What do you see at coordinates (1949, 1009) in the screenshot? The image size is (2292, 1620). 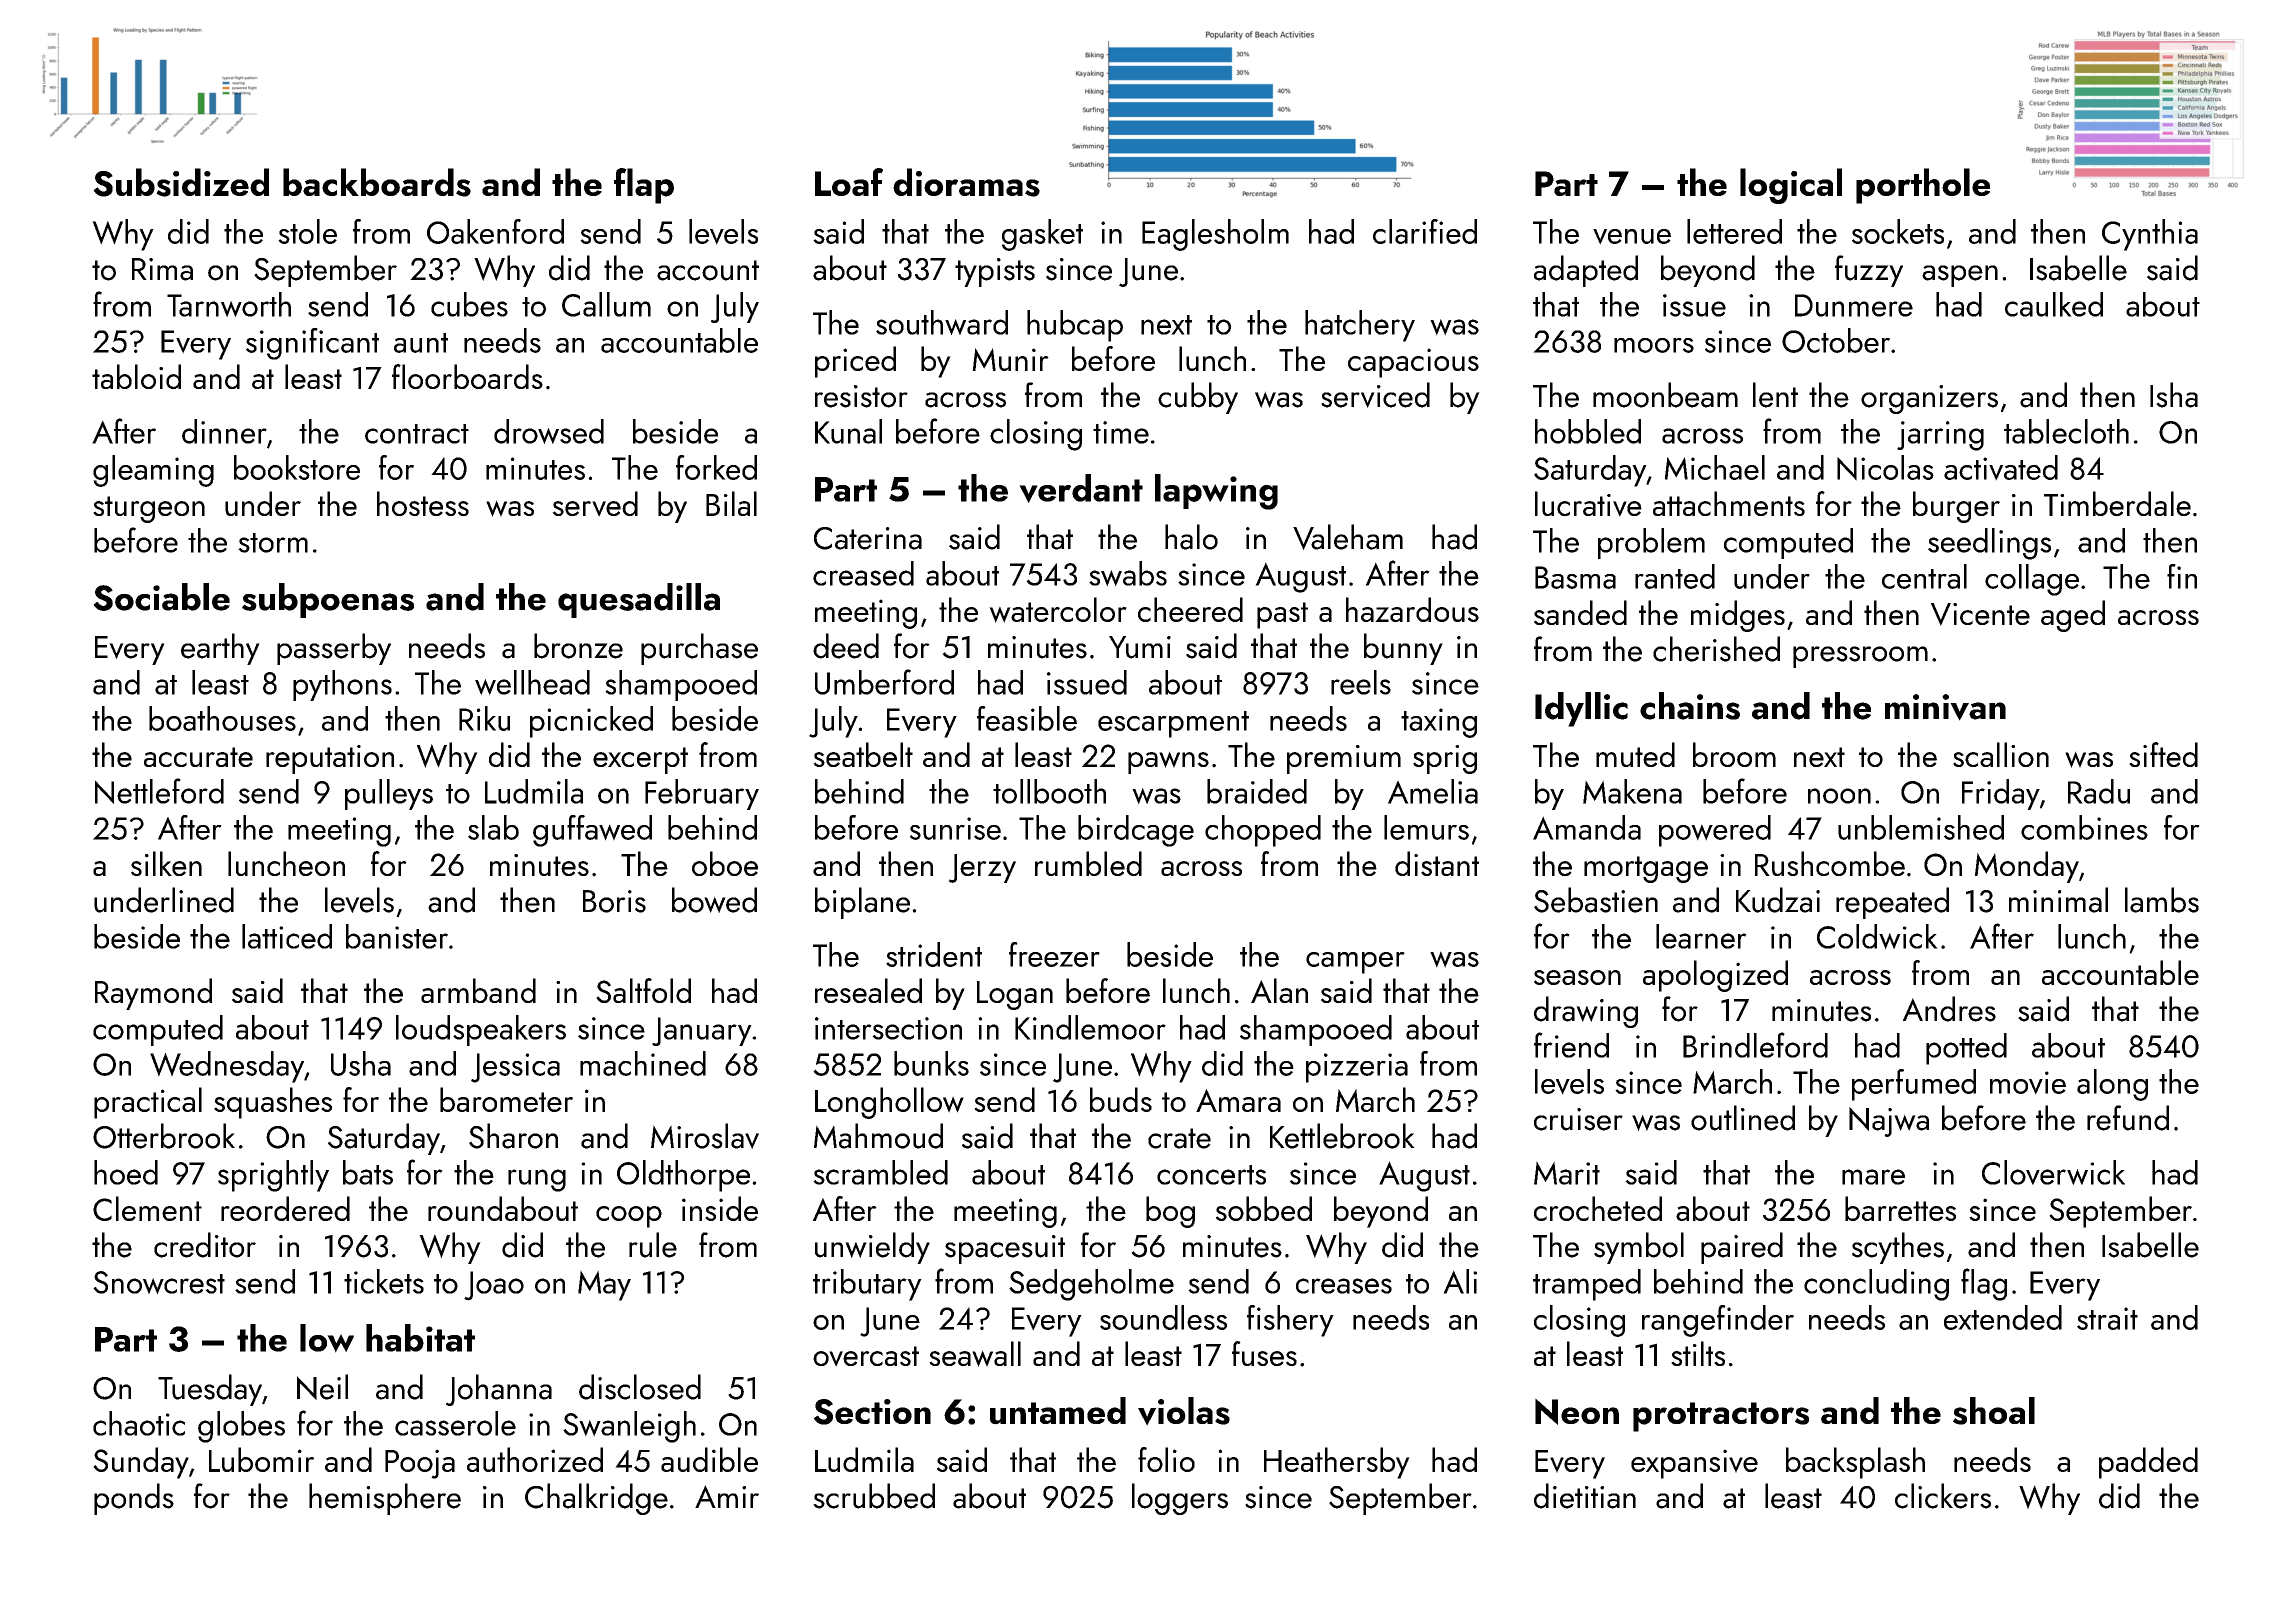 I see `Andres` at bounding box center [1949, 1009].
